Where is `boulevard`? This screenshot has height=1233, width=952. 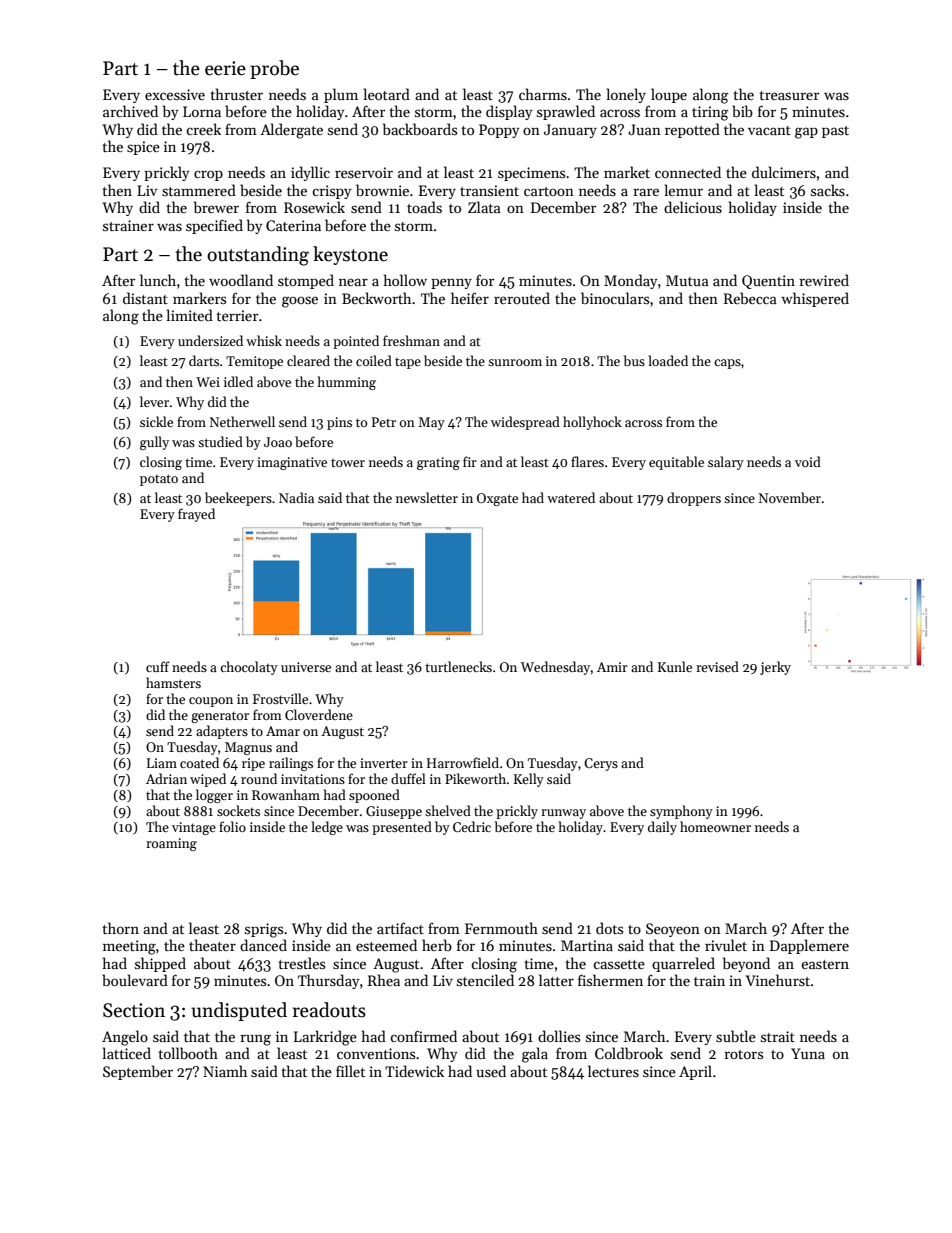 boulevard is located at coordinates (135, 980).
